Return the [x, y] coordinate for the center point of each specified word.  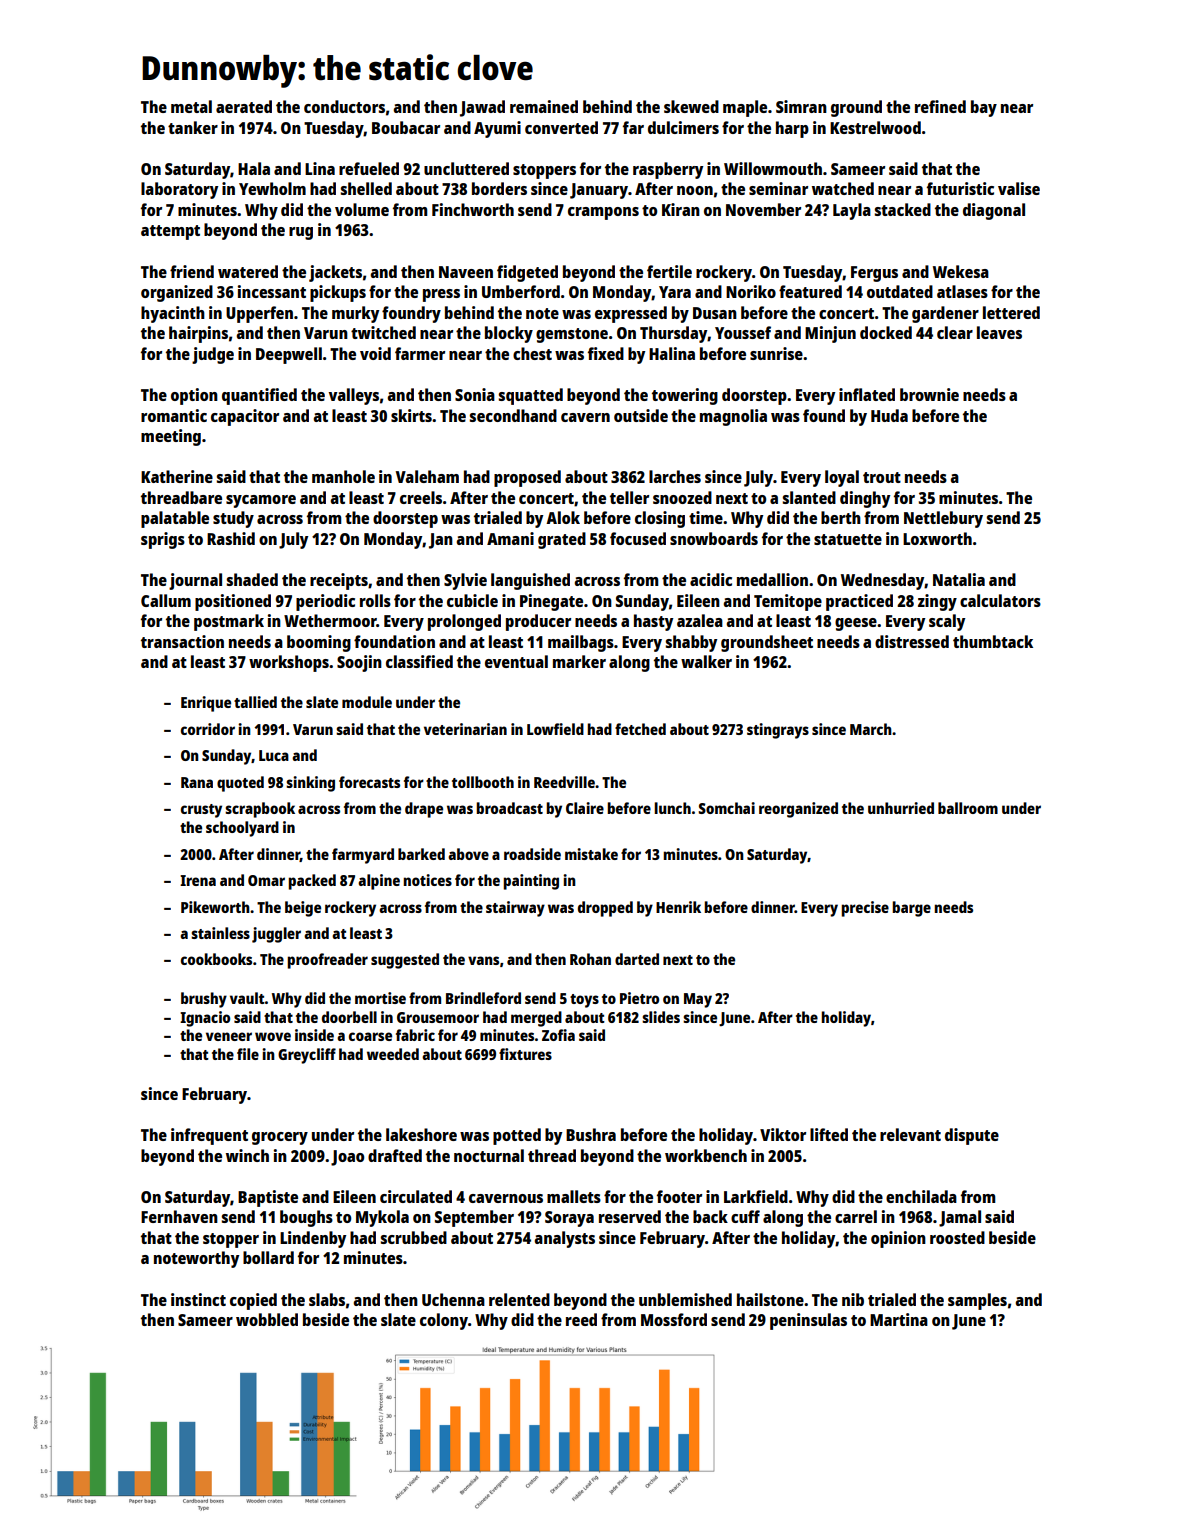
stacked [903, 209]
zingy [937, 602]
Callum [166, 600]
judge [213, 355]
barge [911, 909]
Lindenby [313, 1239]
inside [314, 1035]
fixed [606, 353]
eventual [516, 661]
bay [984, 108]
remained [544, 106]
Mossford [674, 1319]
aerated [244, 106]
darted [637, 959]
